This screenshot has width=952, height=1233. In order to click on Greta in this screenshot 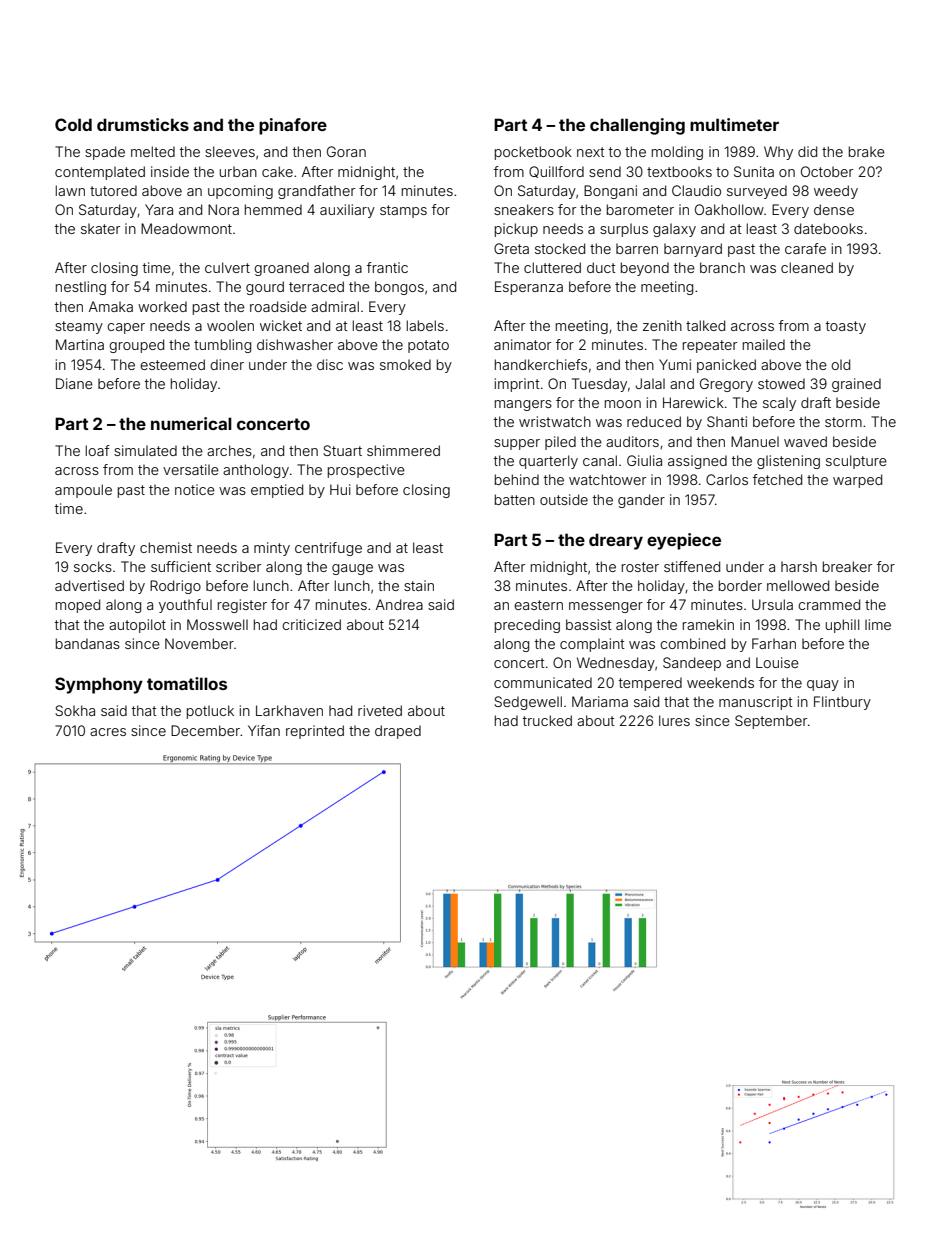, I will do `click(511, 248)`.
